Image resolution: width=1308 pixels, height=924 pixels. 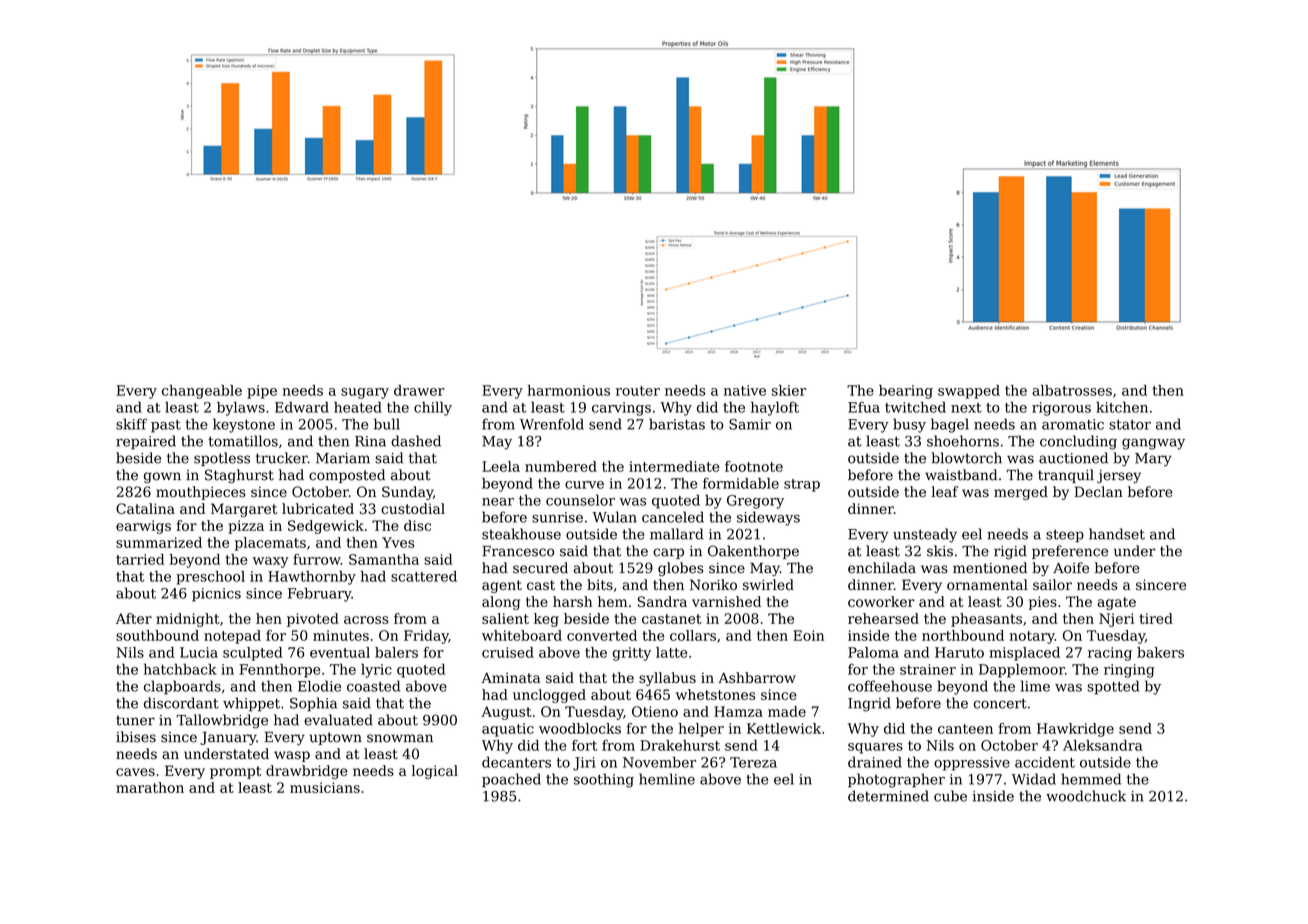 What do you see at coordinates (1086, 796) in the screenshot?
I see `woodchuck` at bounding box center [1086, 796].
